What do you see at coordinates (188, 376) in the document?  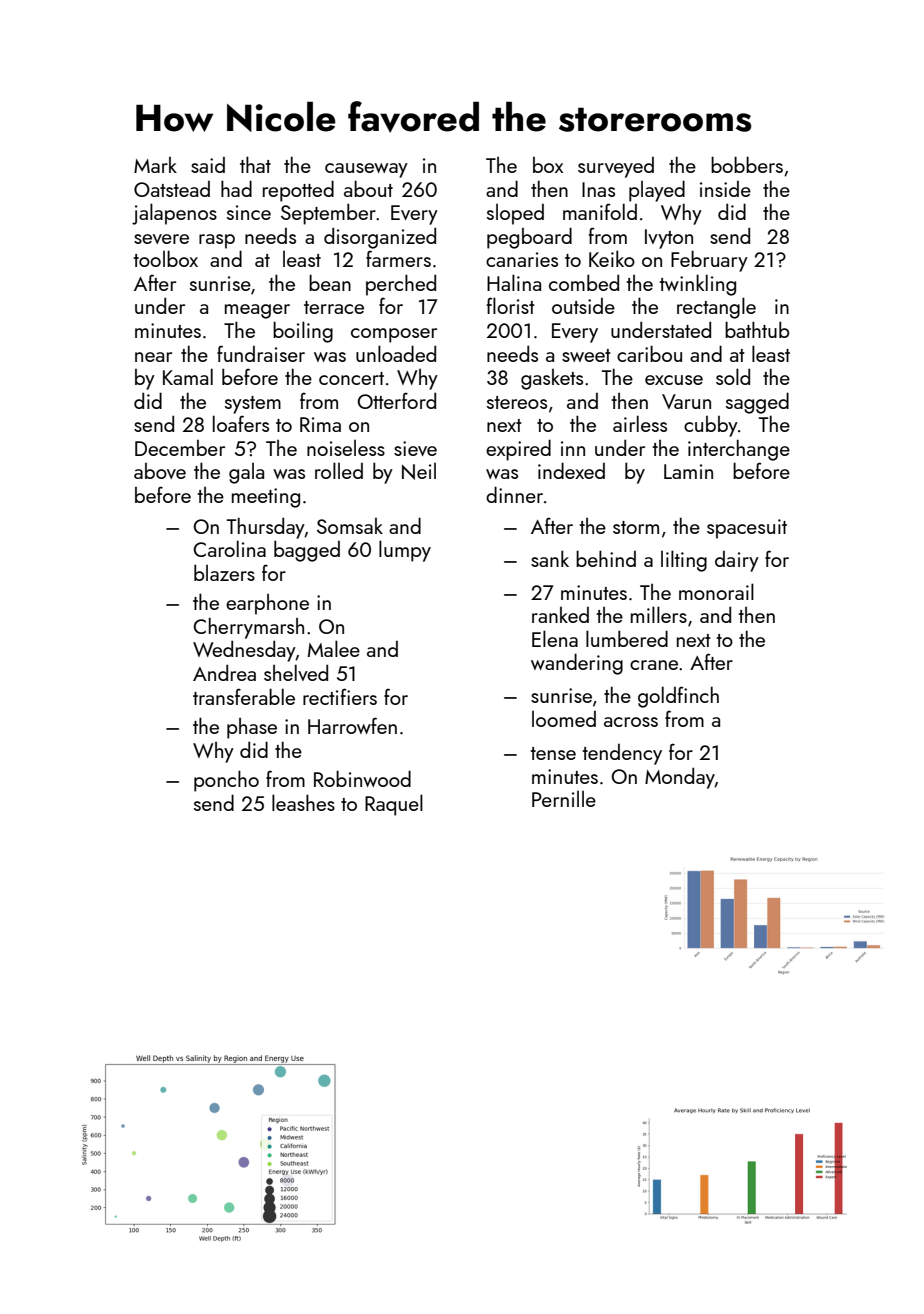 I see `Kamal` at bounding box center [188, 376].
